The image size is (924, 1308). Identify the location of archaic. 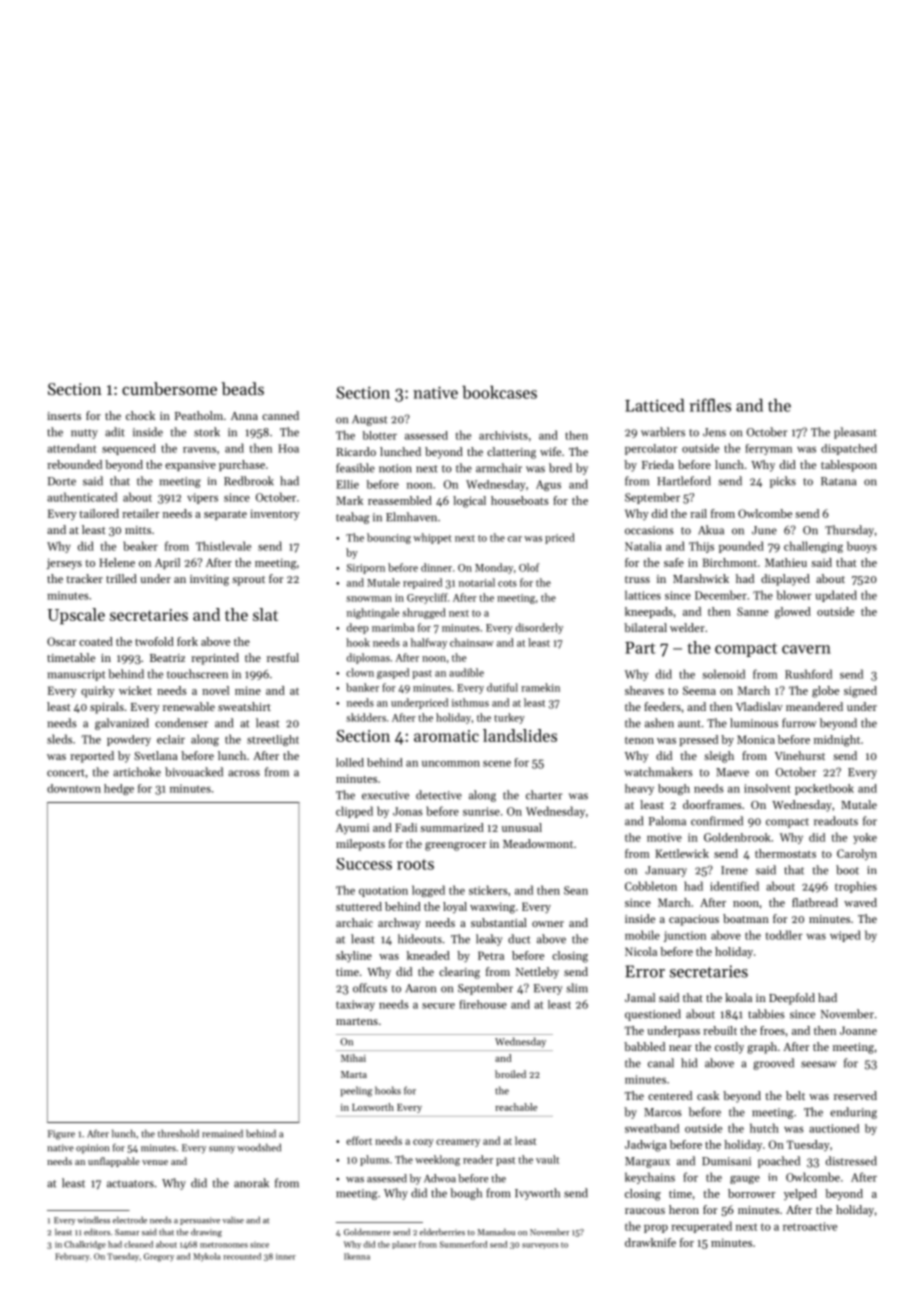
(354, 922).
